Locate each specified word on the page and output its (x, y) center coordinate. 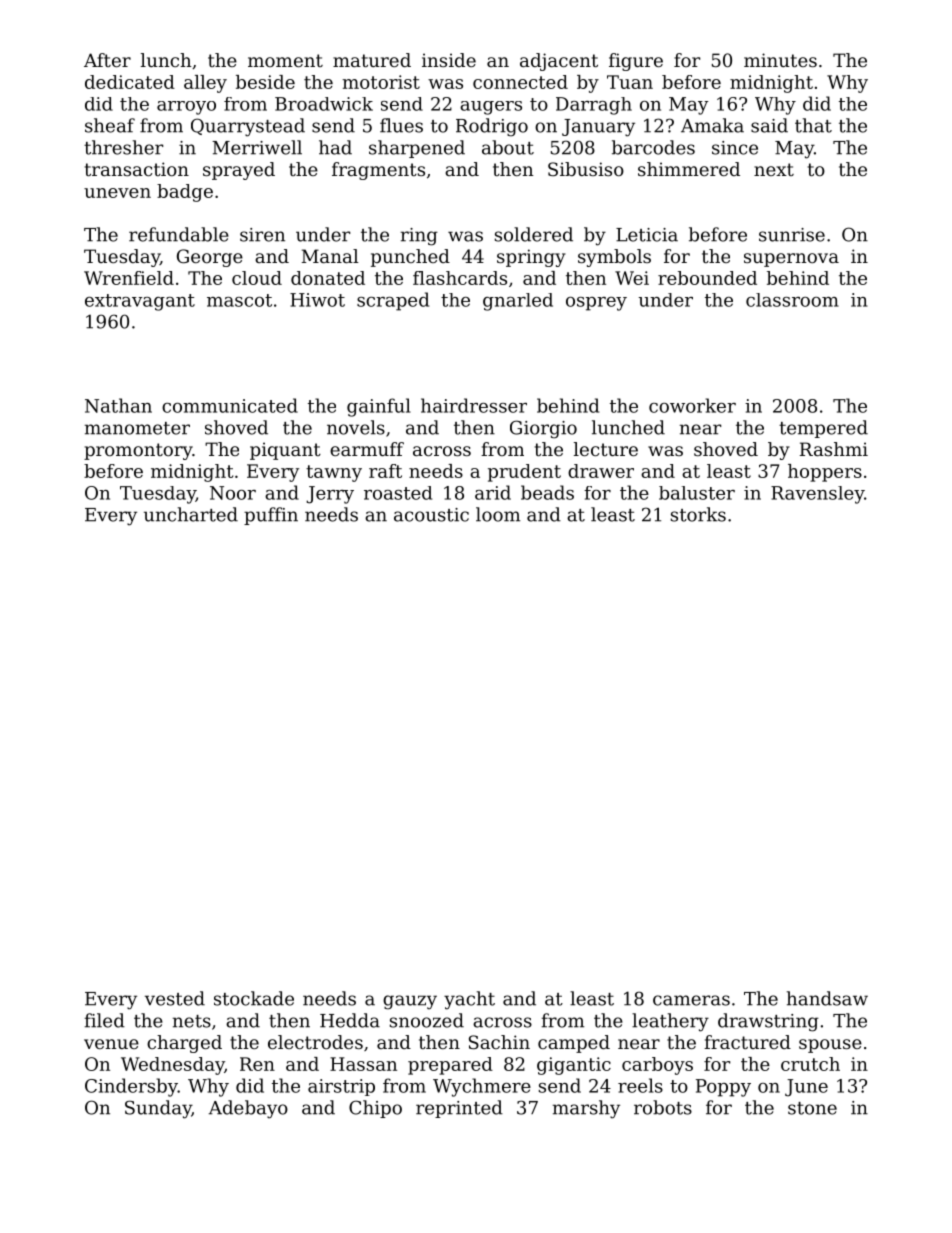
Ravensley (817, 495)
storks (698, 514)
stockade (254, 998)
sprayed (239, 171)
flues (401, 125)
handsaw (827, 998)
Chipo (375, 1109)
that (813, 125)
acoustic (431, 515)
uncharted (191, 514)
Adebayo (248, 1109)
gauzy (410, 1002)
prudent (524, 473)
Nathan (118, 405)
